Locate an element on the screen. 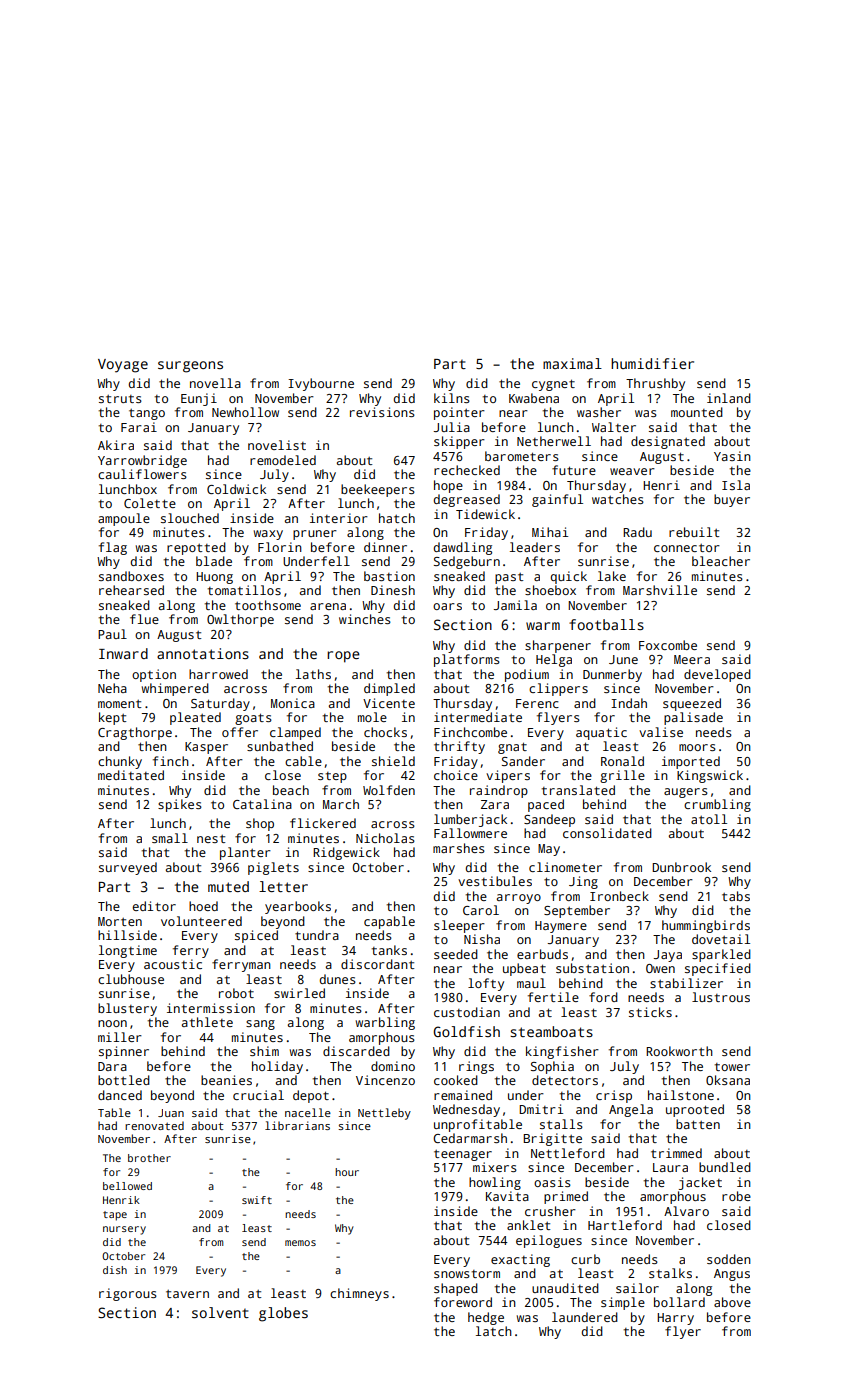  June is located at coordinates (623, 659).
